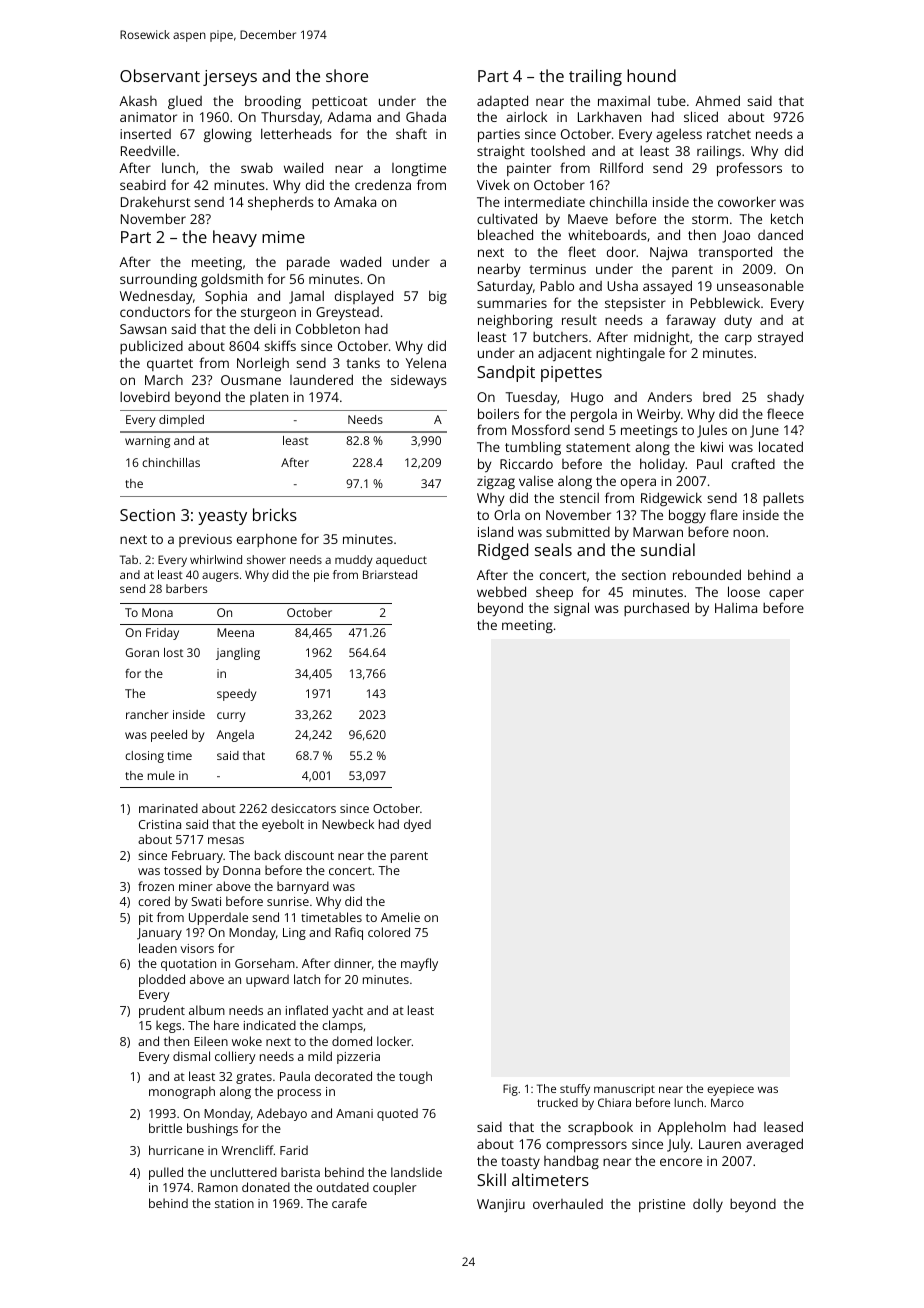  I want to click on speedy, so click(236, 695).
